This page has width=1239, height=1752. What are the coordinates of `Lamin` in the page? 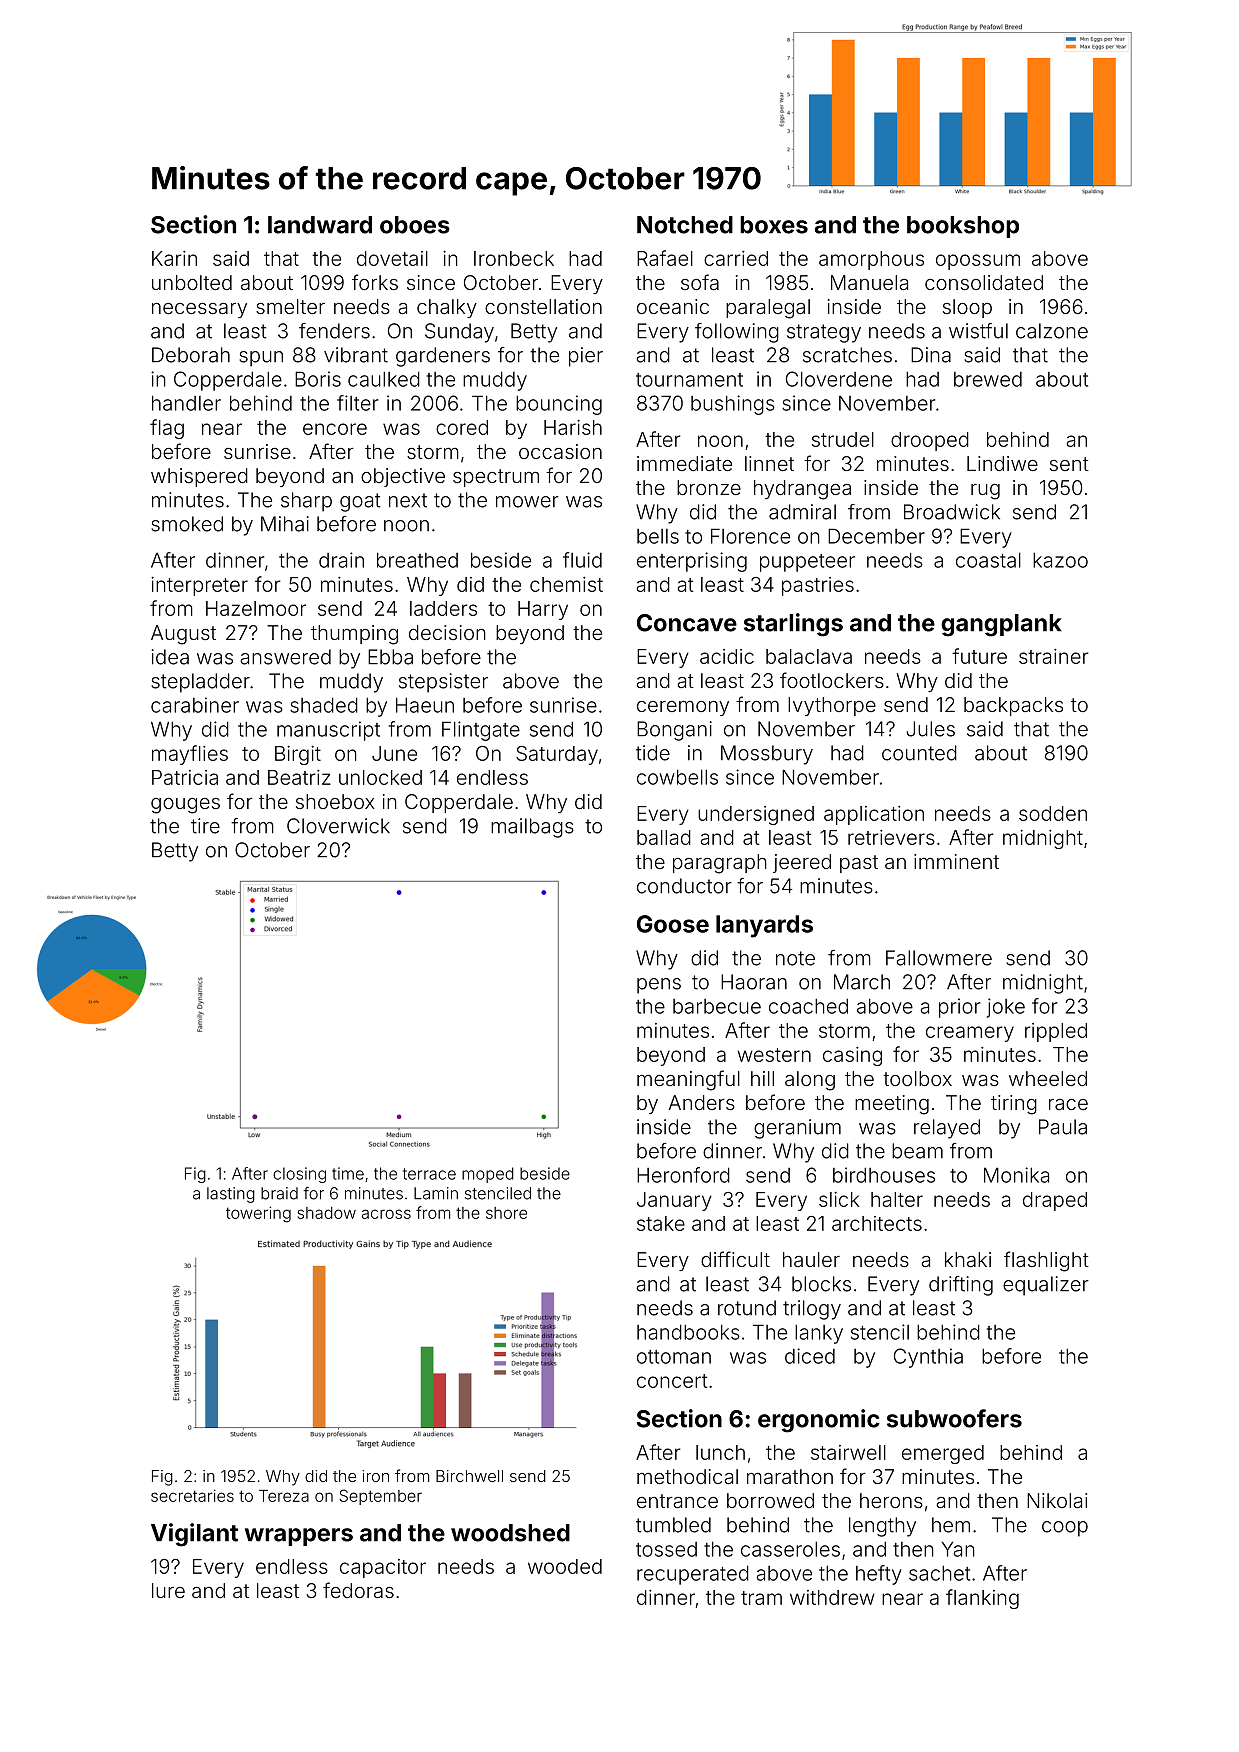 It's located at (436, 1193).
